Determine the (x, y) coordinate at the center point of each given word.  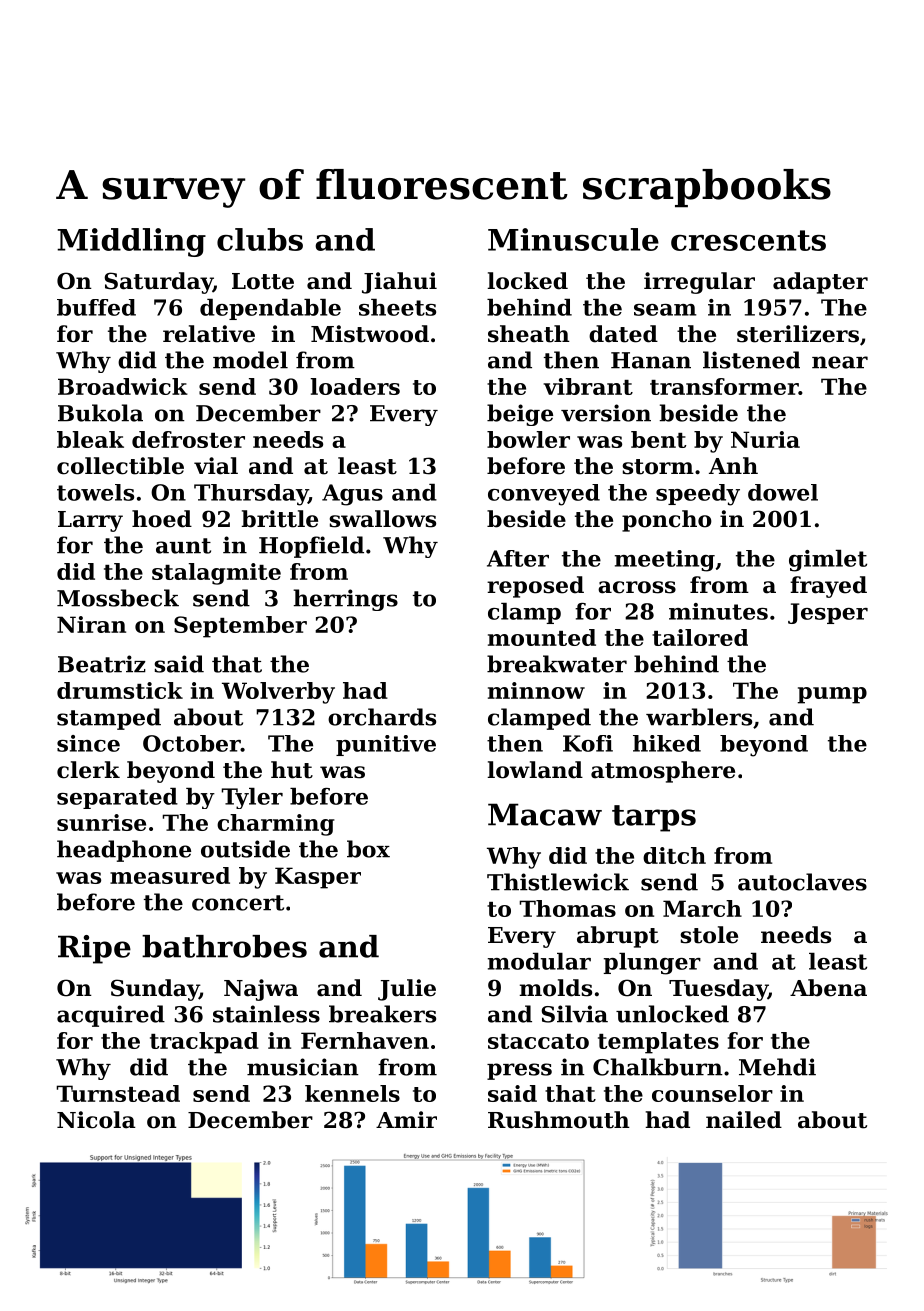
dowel (783, 492)
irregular (699, 283)
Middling (131, 242)
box (368, 849)
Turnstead (118, 1093)
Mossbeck (118, 598)
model (250, 360)
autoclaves (802, 882)
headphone (124, 851)
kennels (352, 1093)
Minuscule (573, 239)
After (518, 558)
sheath (529, 334)
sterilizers (798, 334)
